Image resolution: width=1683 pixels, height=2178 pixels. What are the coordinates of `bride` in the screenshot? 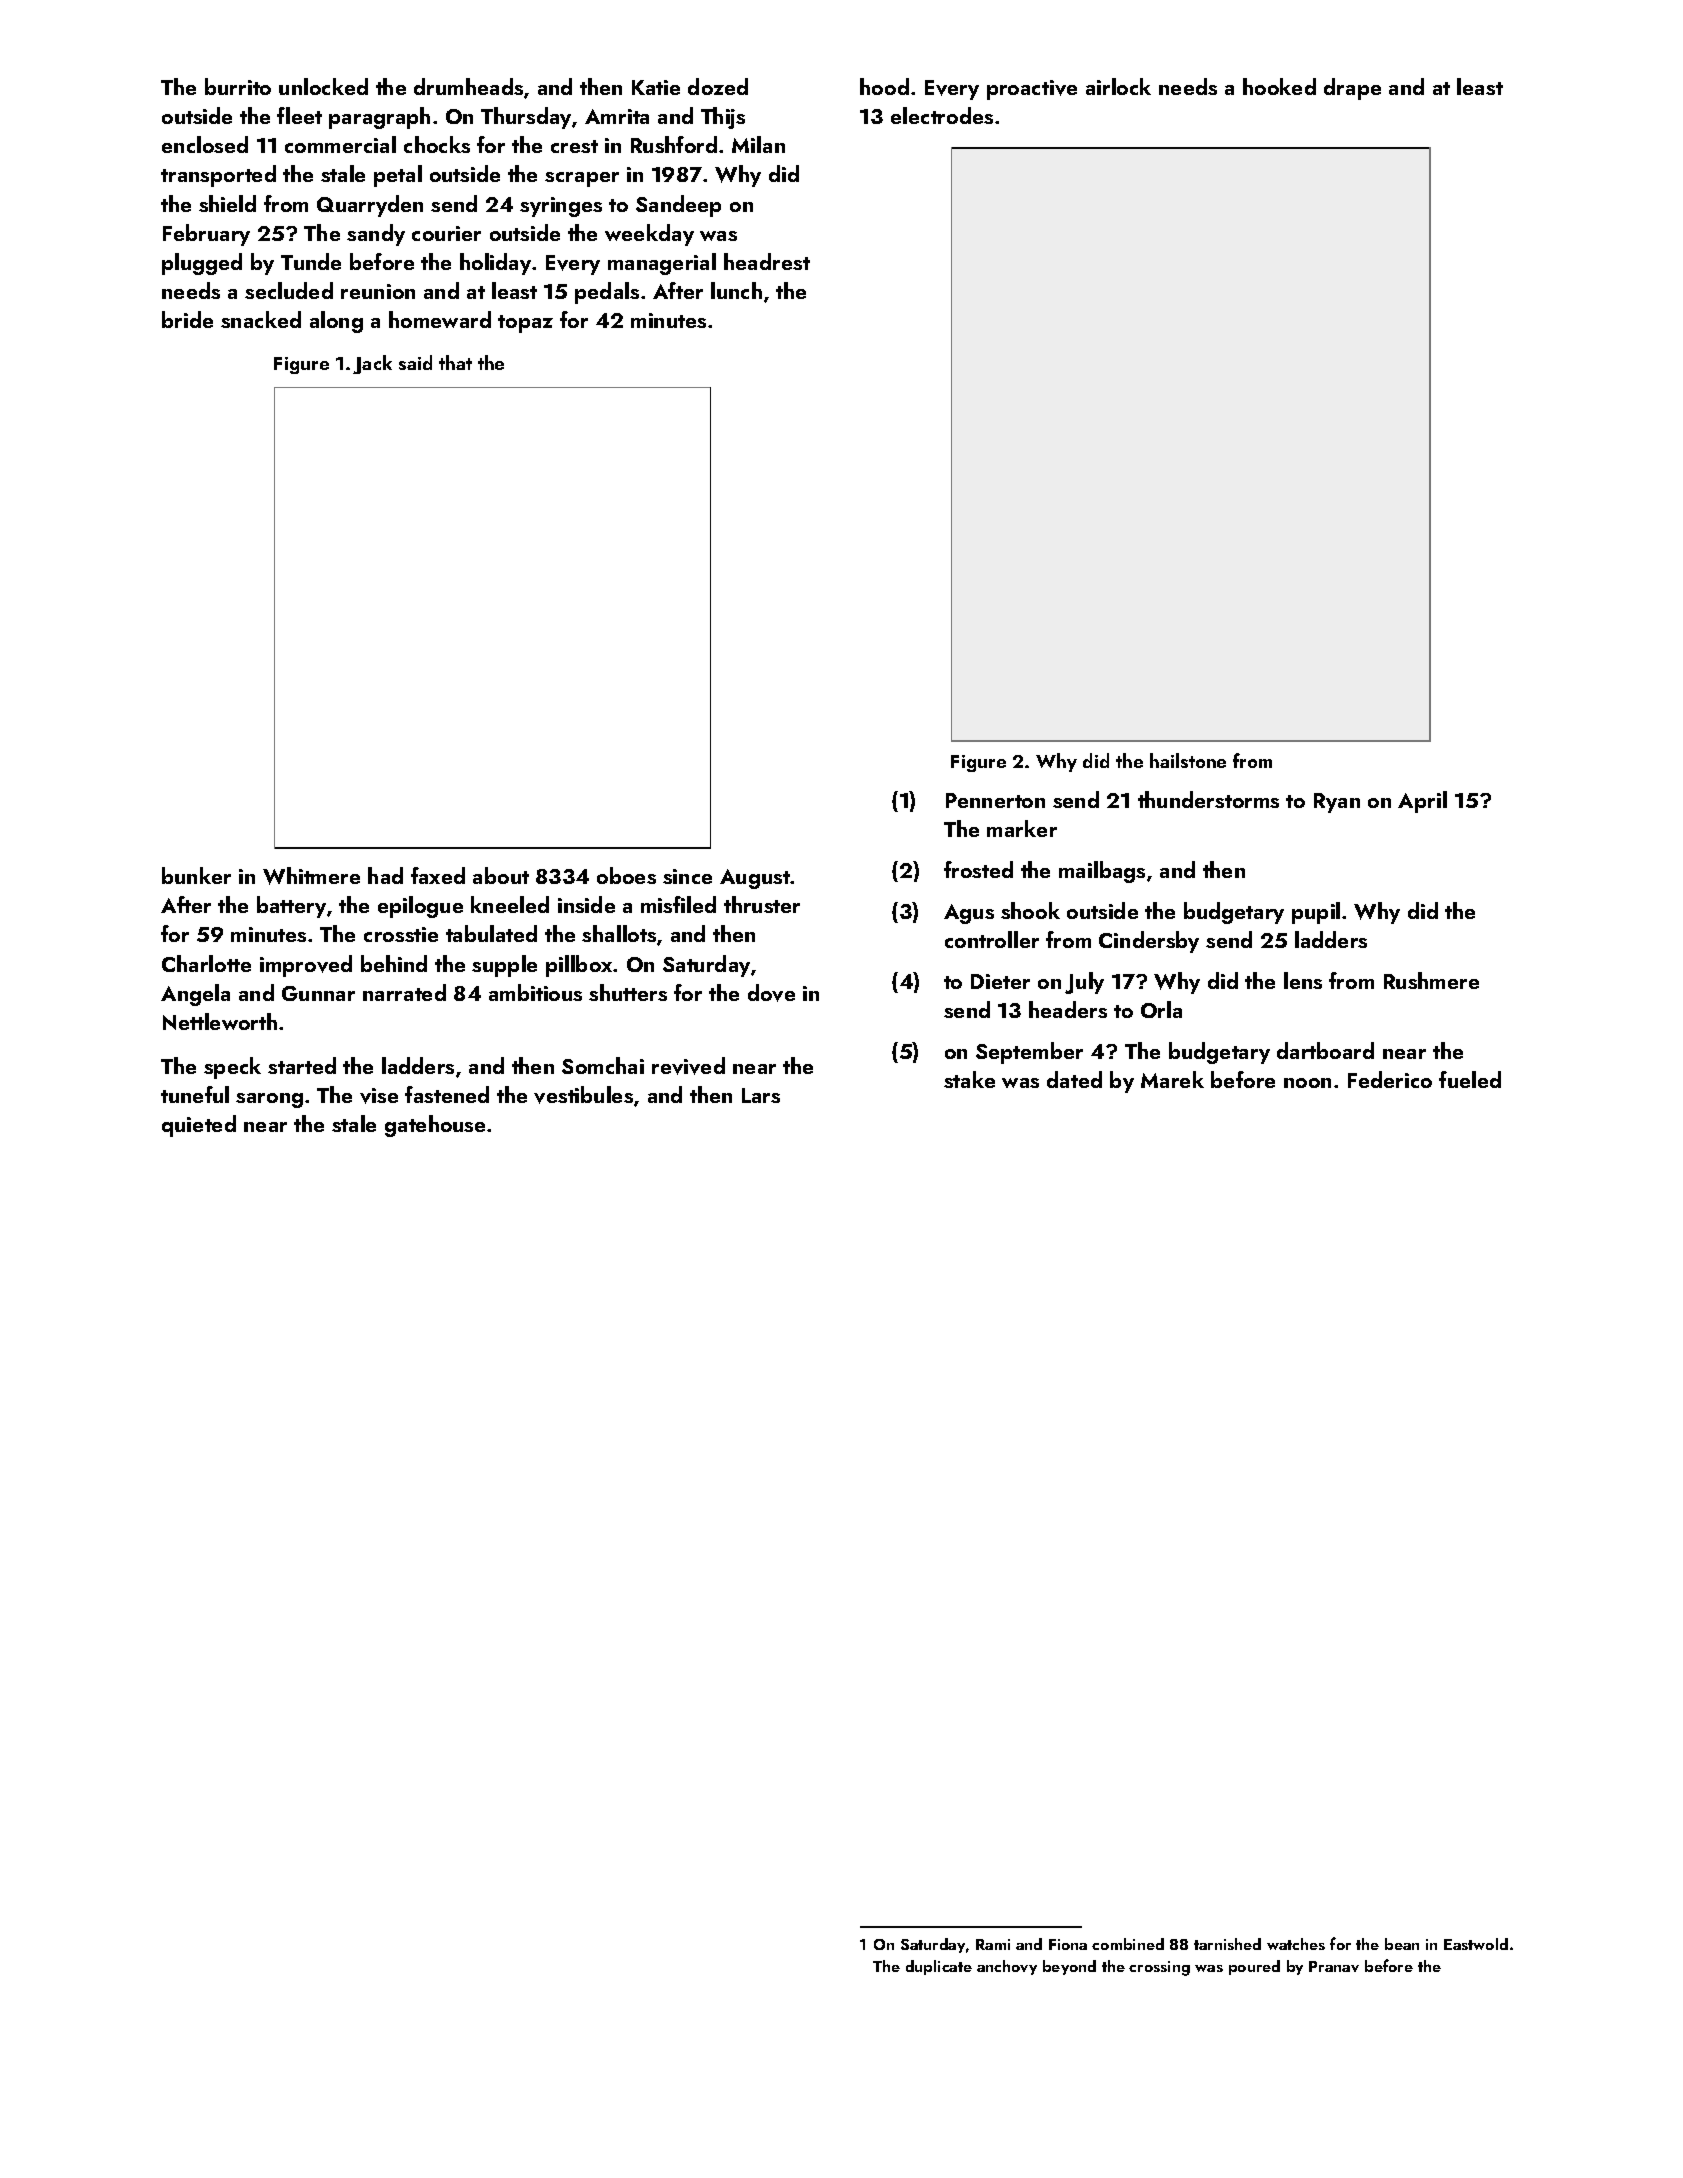 It's located at (187, 319).
